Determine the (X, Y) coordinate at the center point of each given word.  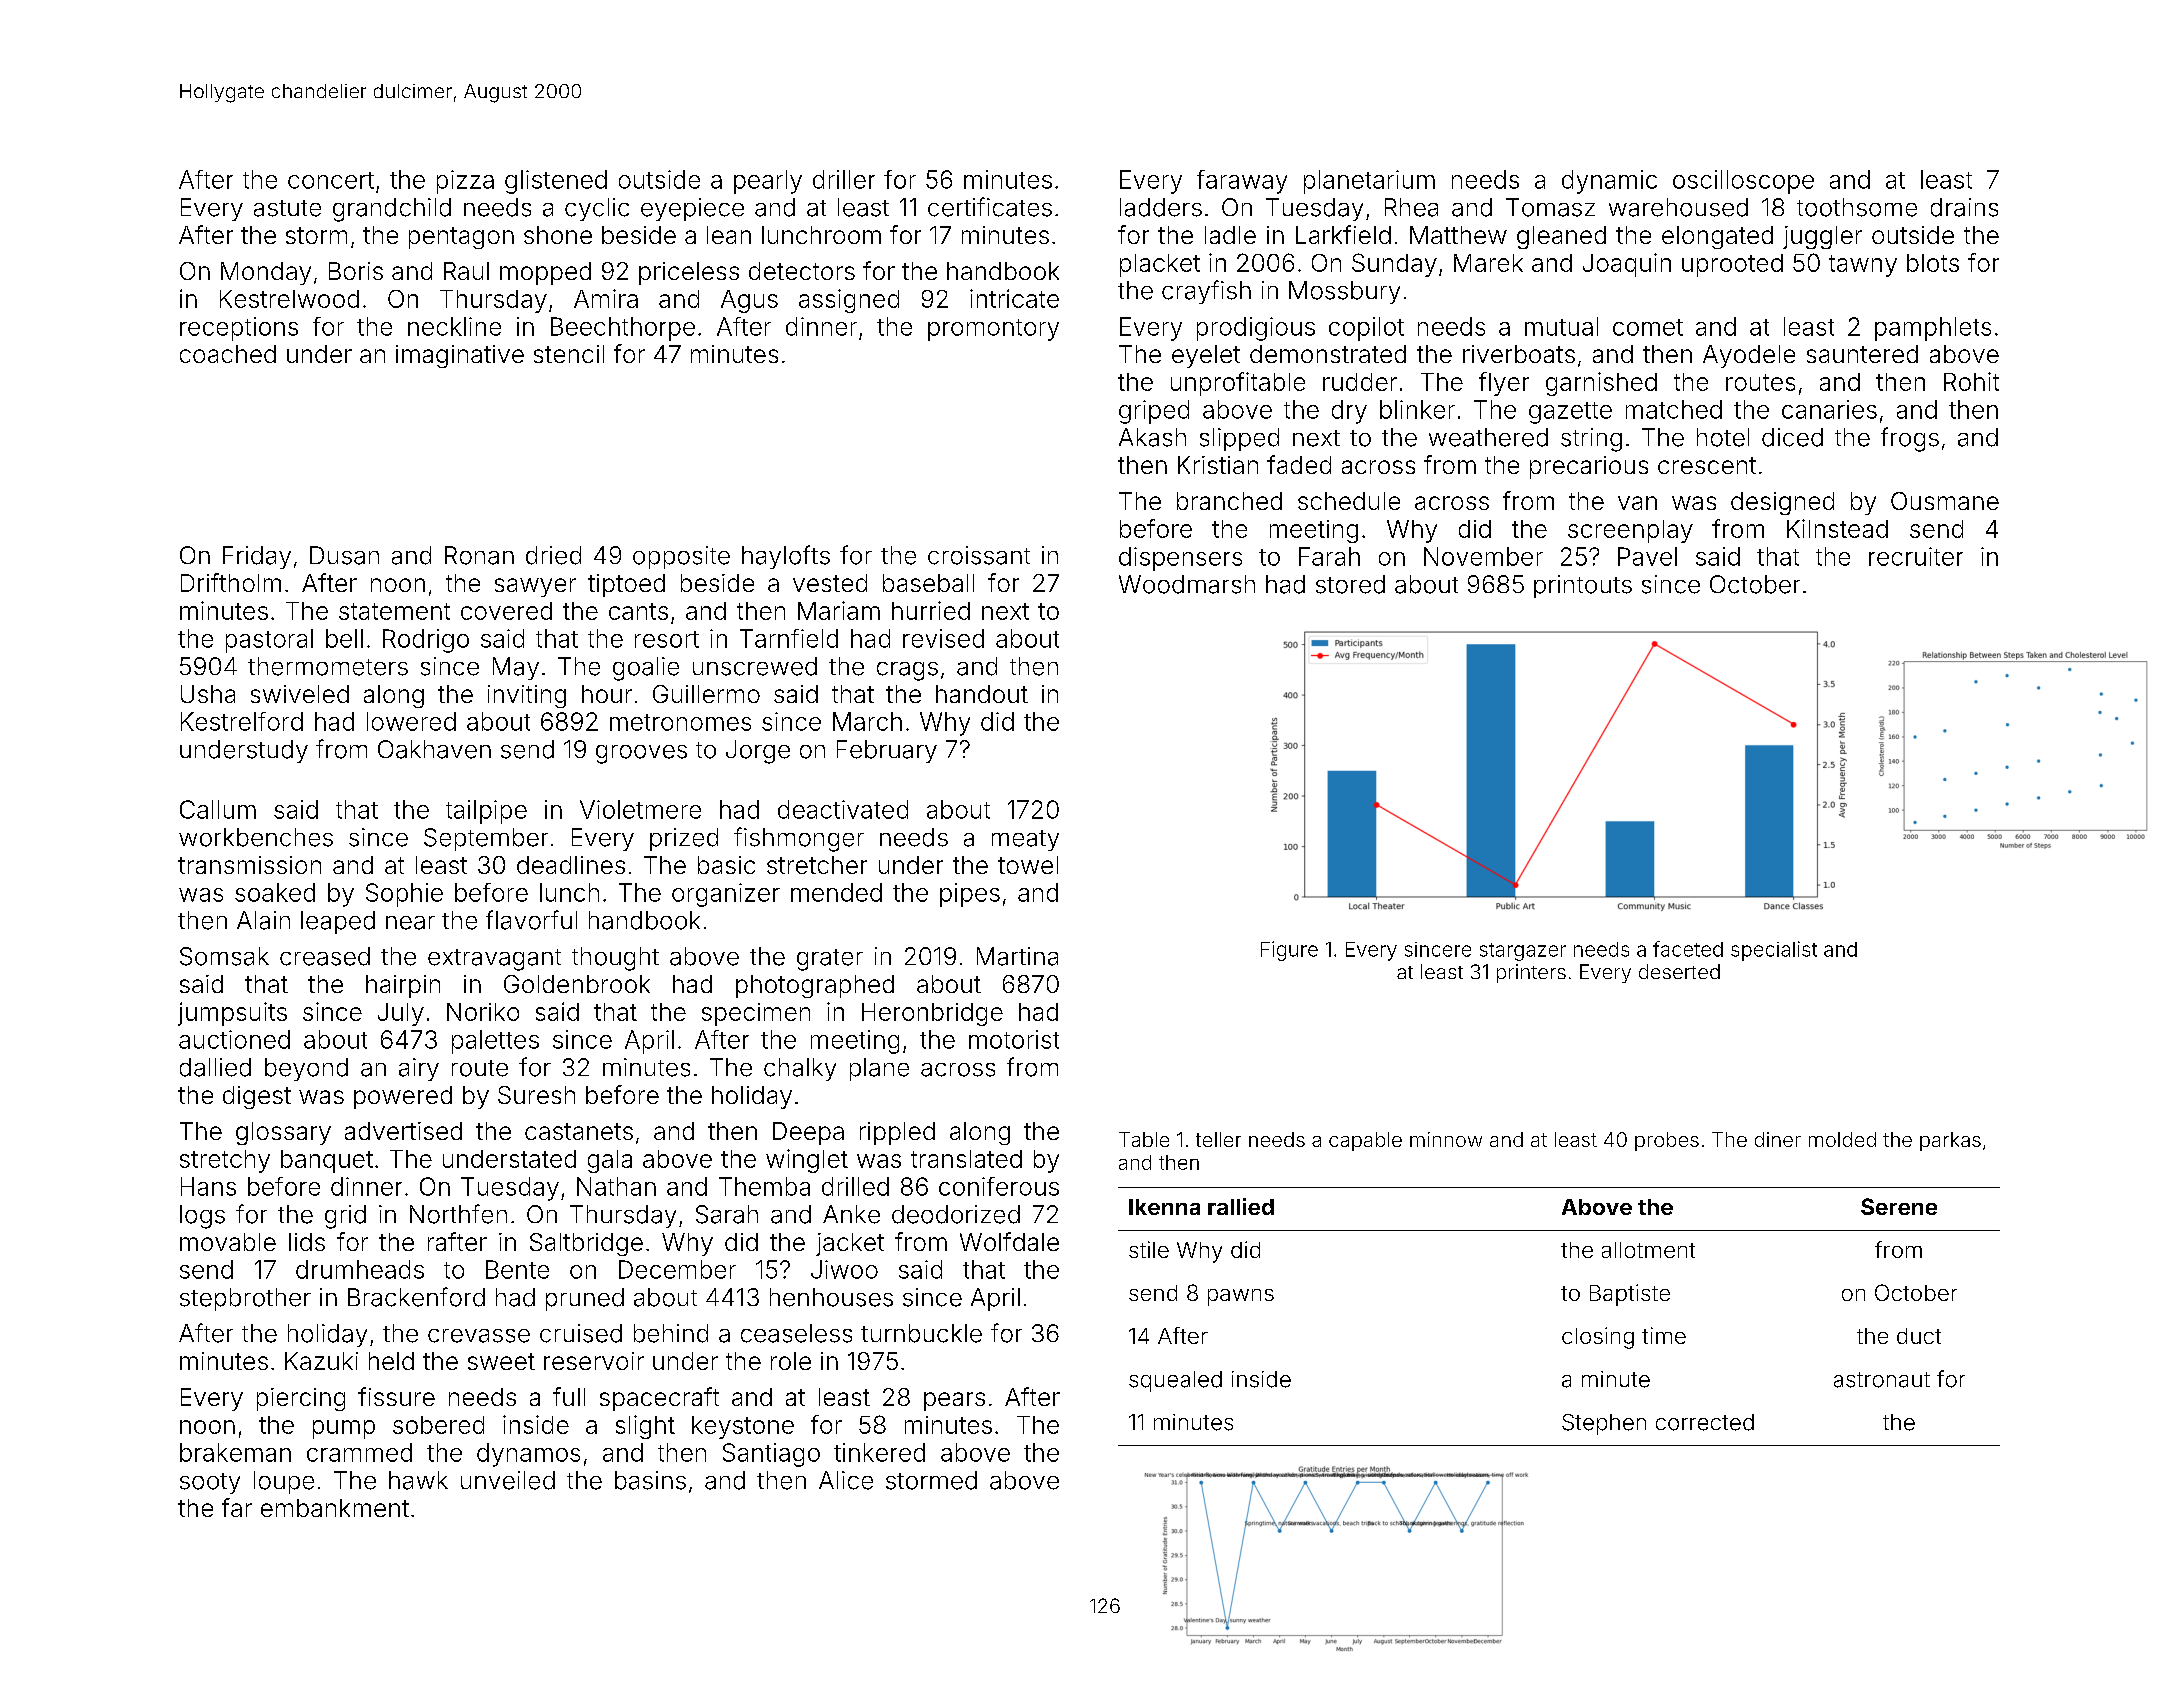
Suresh (536, 1095)
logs (202, 1217)
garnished (1601, 384)
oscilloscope (1743, 182)
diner (1778, 1139)
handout (982, 694)
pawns (1241, 1297)
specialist (1774, 951)
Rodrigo (426, 641)
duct (1919, 1336)
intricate (1014, 298)
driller (844, 179)
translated (966, 1159)
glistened (556, 182)
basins (650, 1480)
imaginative (460, 356)
